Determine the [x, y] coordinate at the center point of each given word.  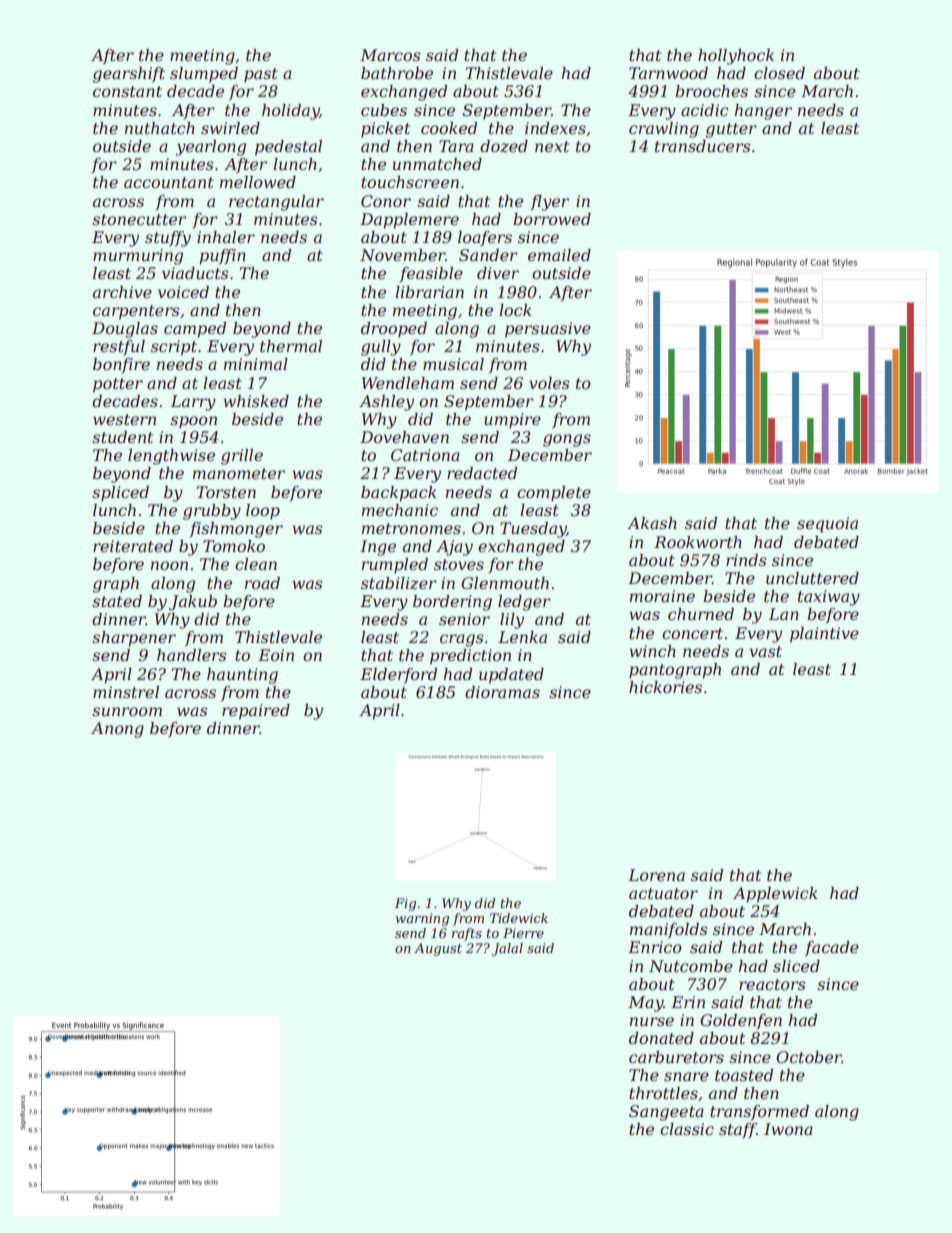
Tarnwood [668, 73]
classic [687, 1129]
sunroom [127, 711]
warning [422, 919]
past [261, 75]
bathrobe [397, 73]
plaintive [824, 635]
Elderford [398, 675]
